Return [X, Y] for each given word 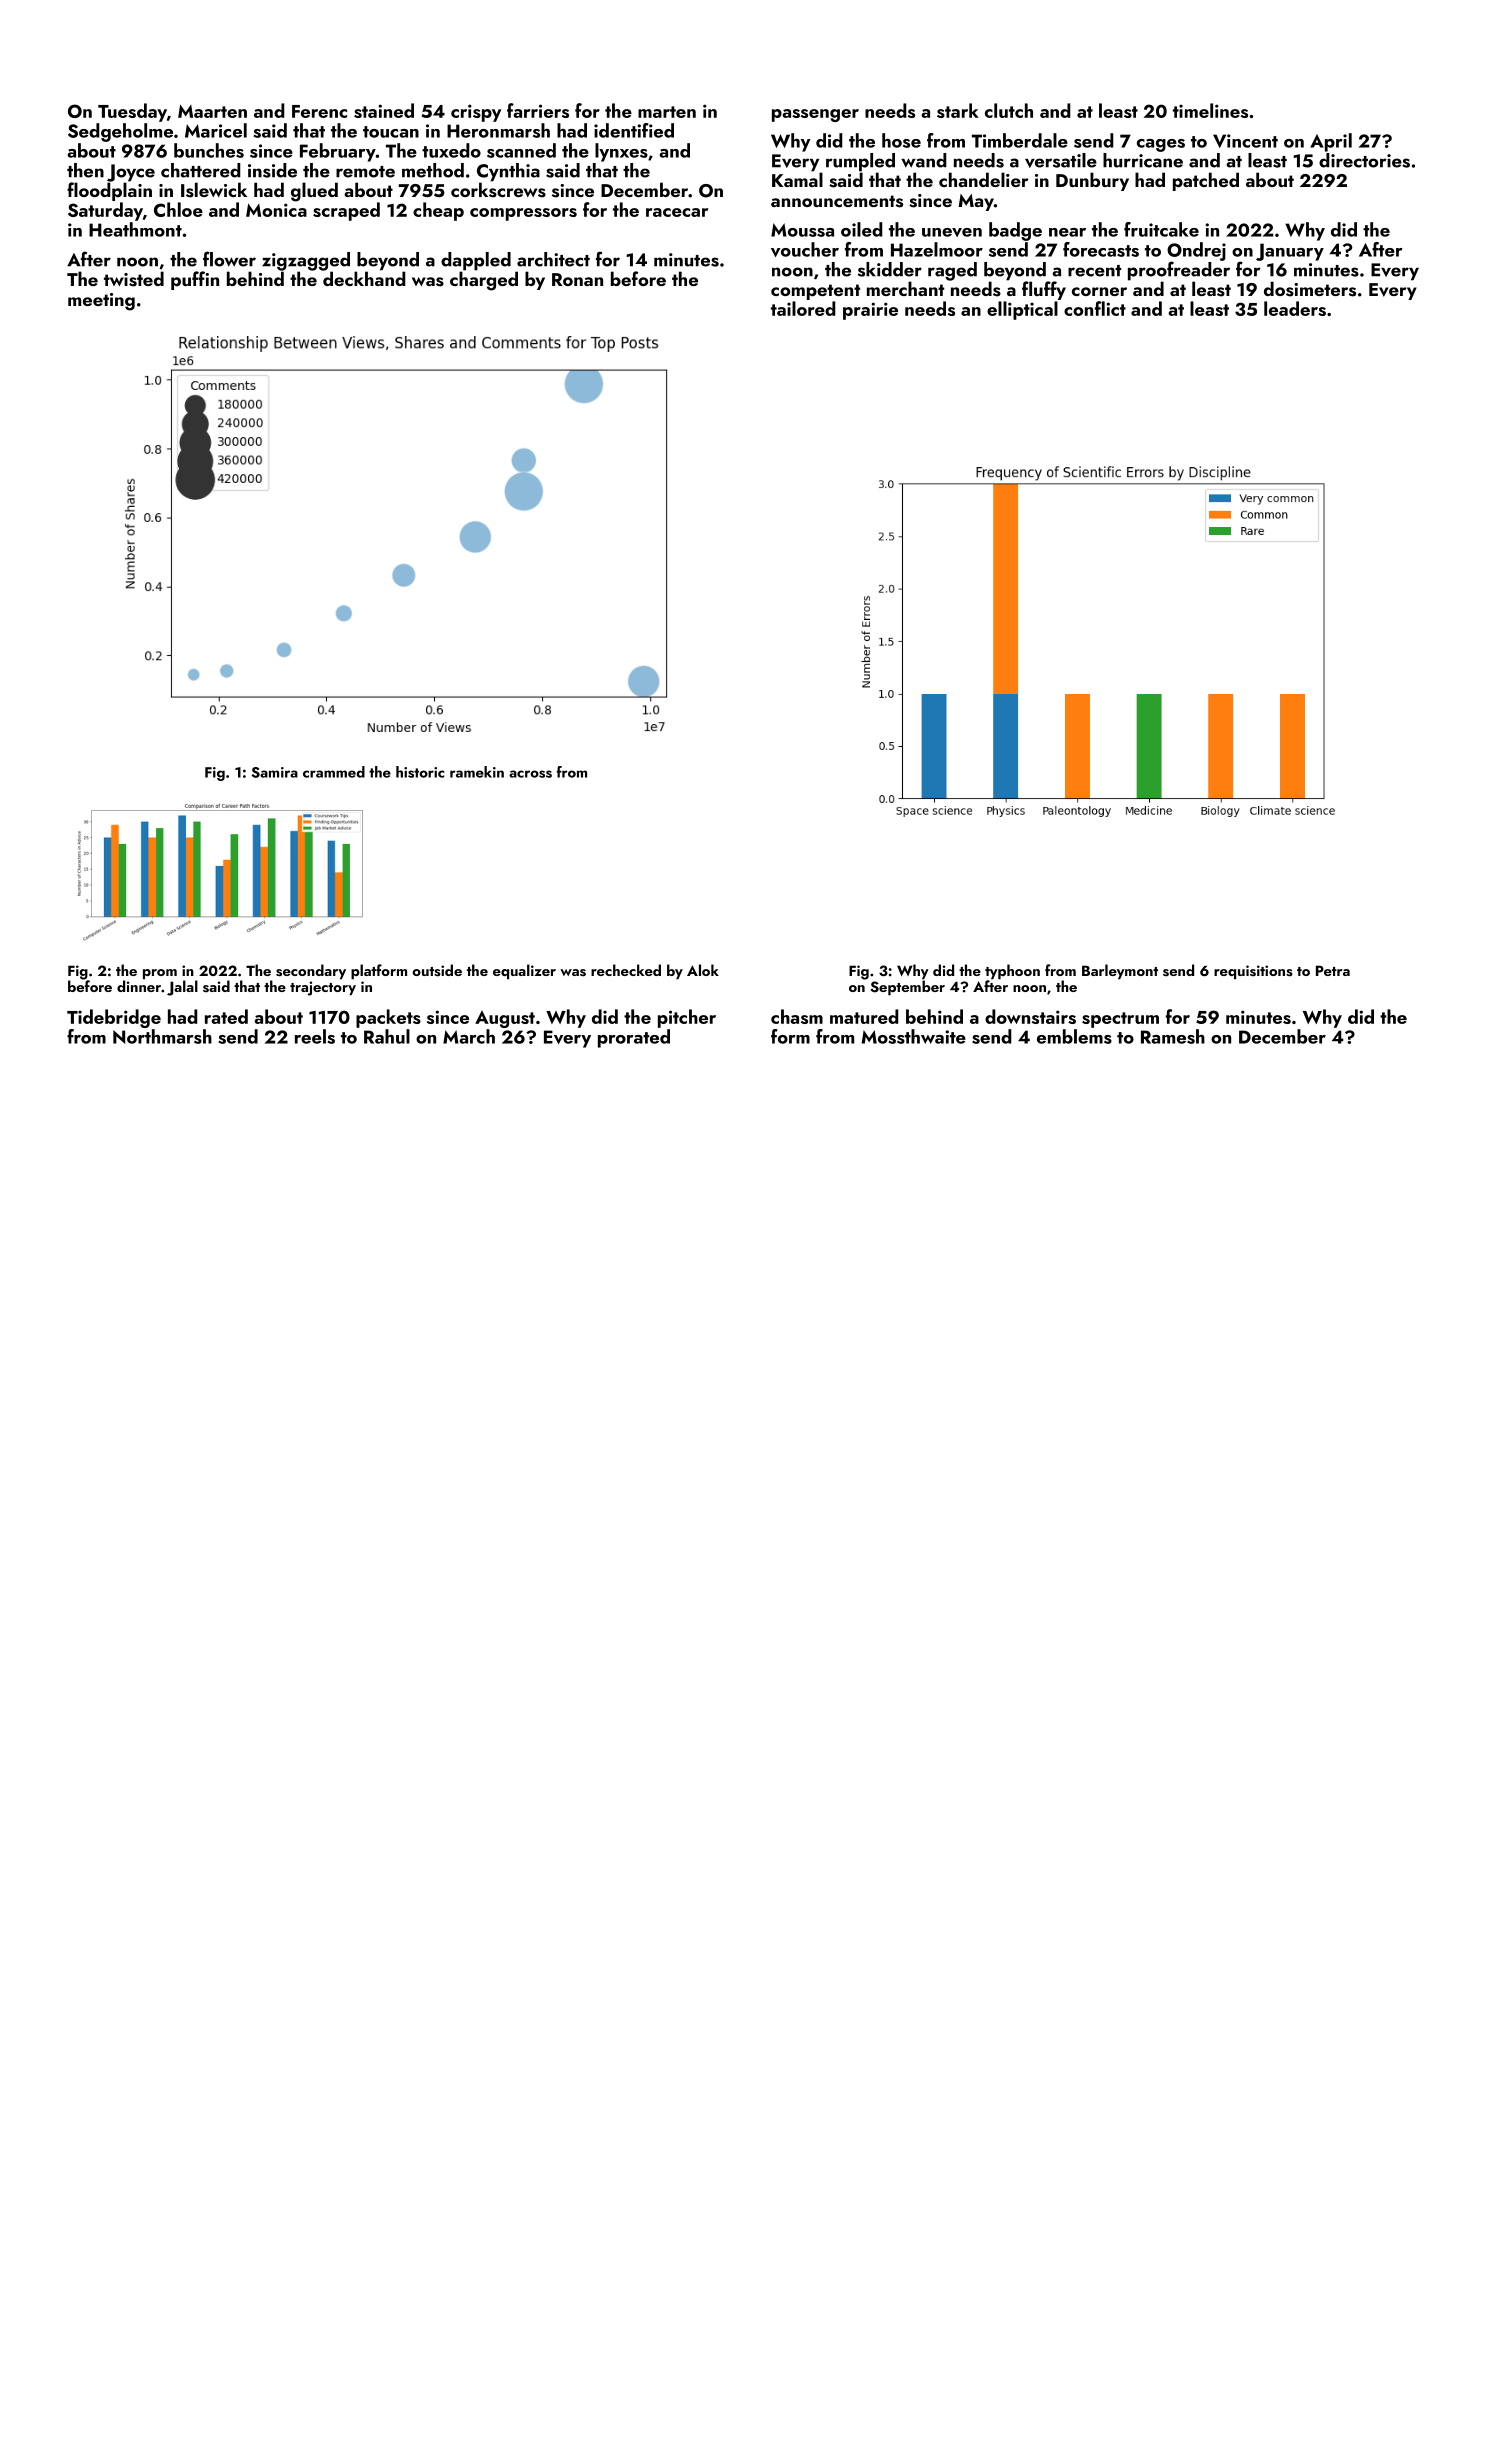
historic [420, 772]
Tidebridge [114, 1018]
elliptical [1022, 310]
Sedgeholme [120, 132]
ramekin [477, 772]
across [530, 774]
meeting [101, 302]
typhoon [1012, 971]
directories [1364, 160]
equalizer [524, 971]
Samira [274, 772]
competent [815, 292]
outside [437, 970]
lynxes [621, 152]
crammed [334, 772]
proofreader [1179, 271]
